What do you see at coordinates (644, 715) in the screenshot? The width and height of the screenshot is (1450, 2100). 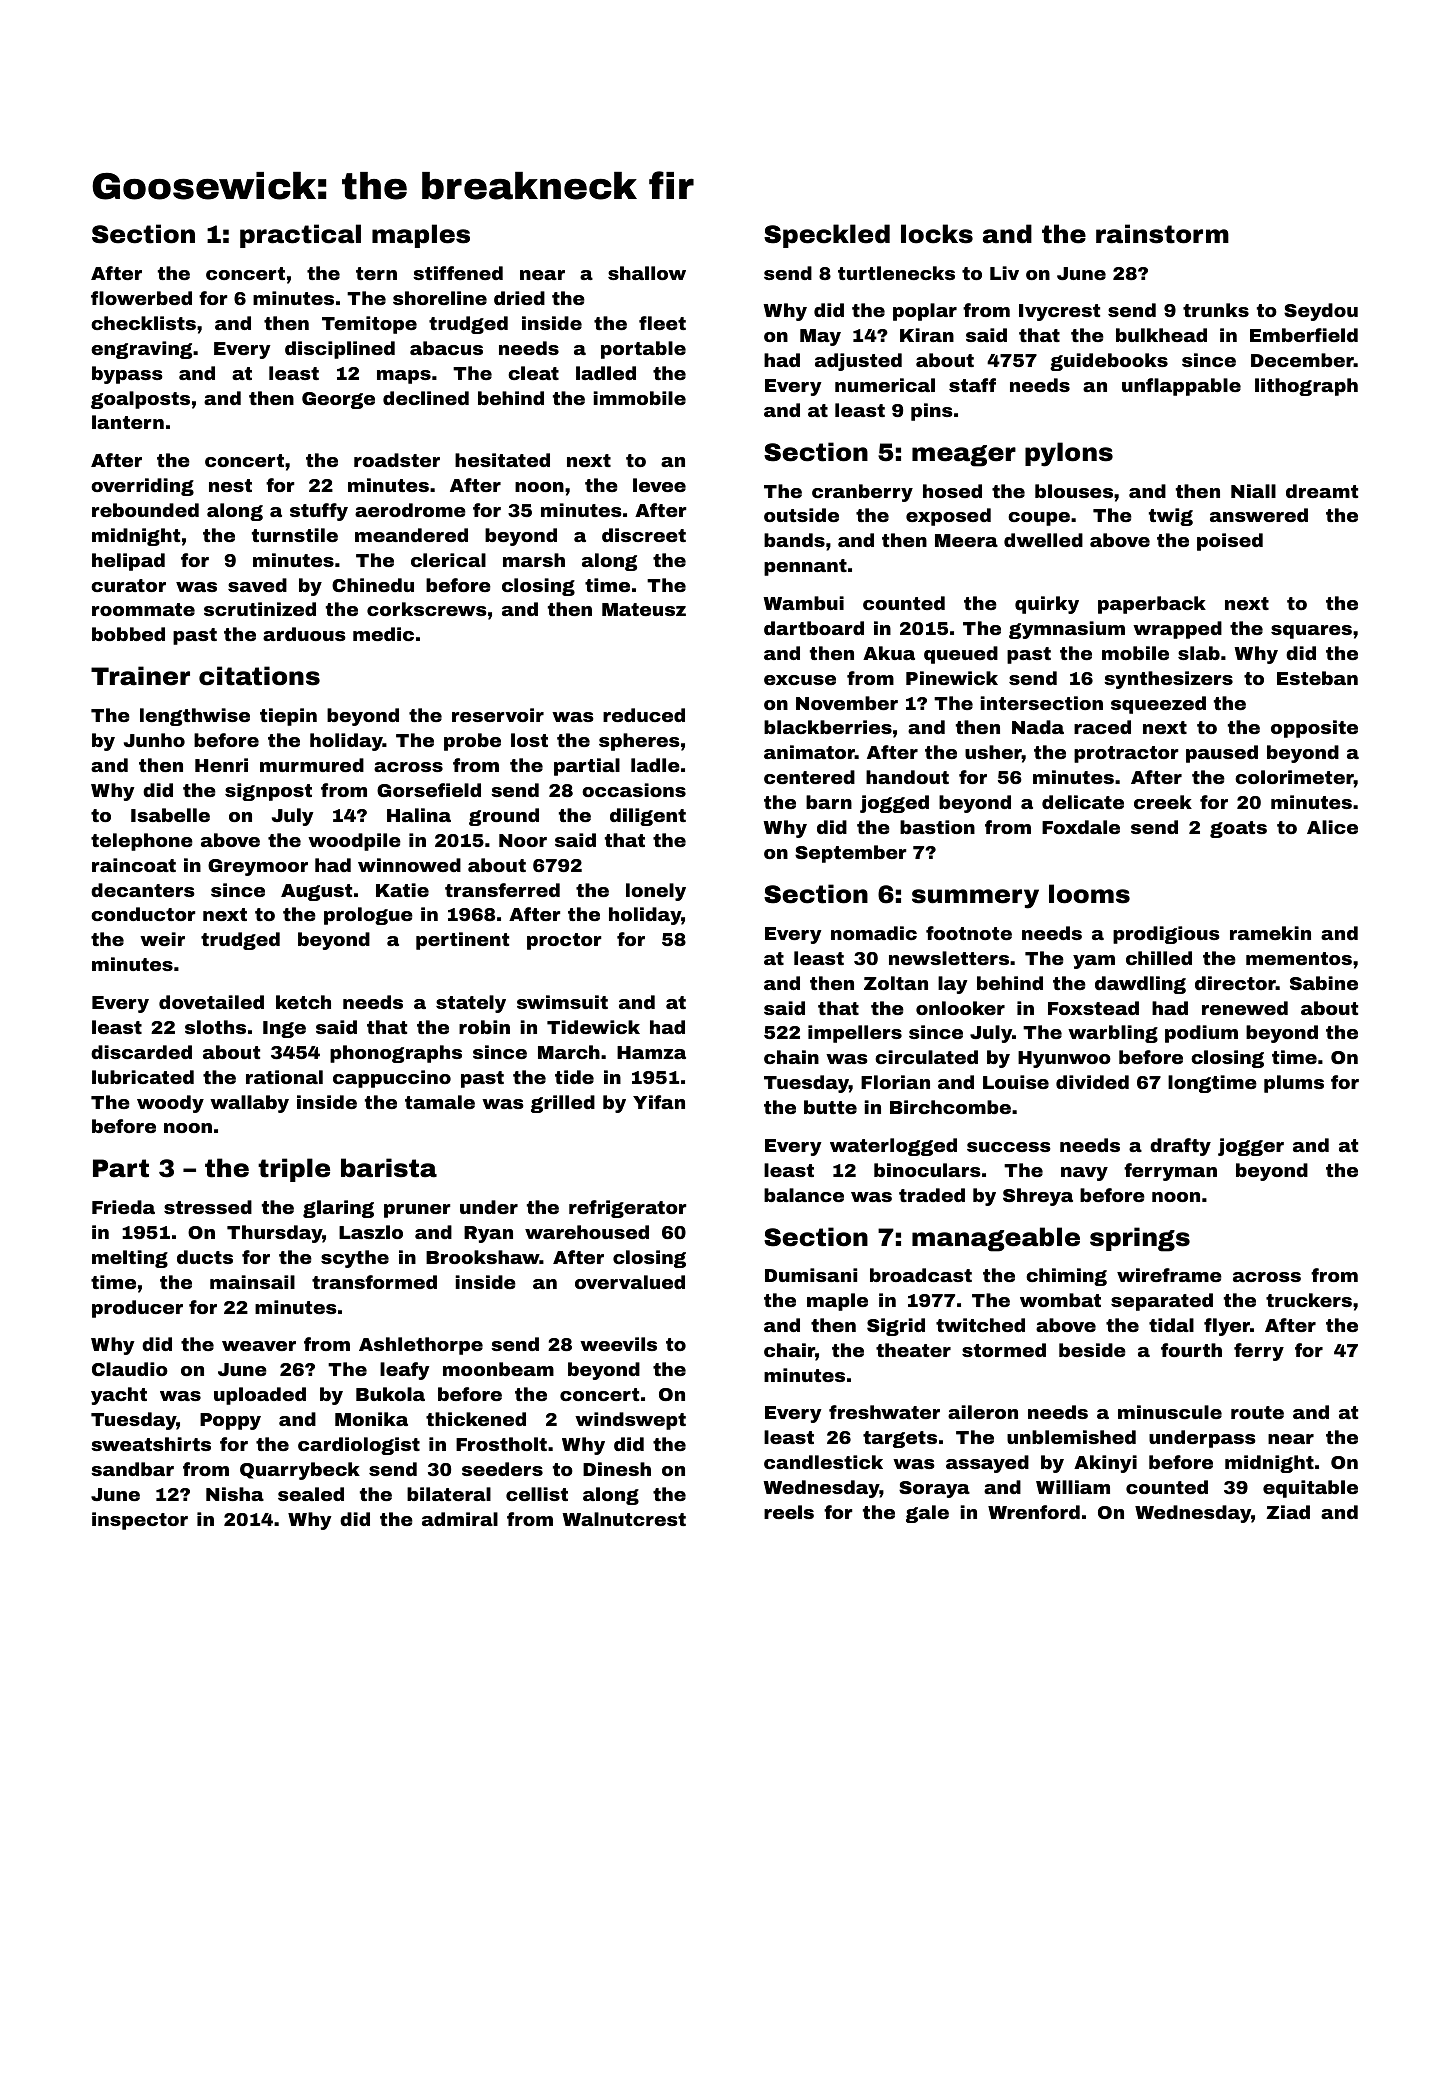 I see `reduced` at bounding box center [644, 715].
